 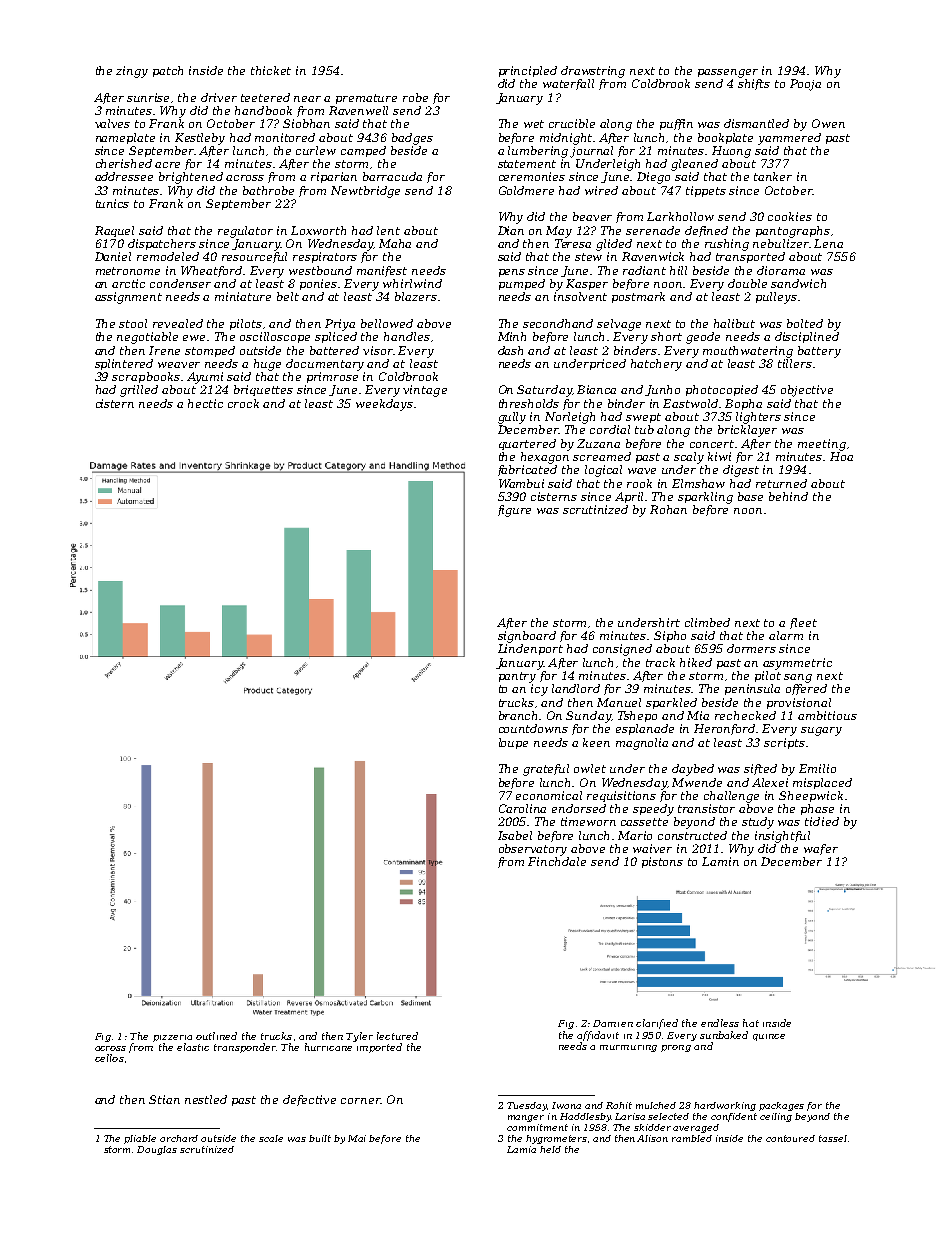 What do you see at coordinates (112, 123) in the screenshot?
I see `valves` at bounding box center [112, 123].
